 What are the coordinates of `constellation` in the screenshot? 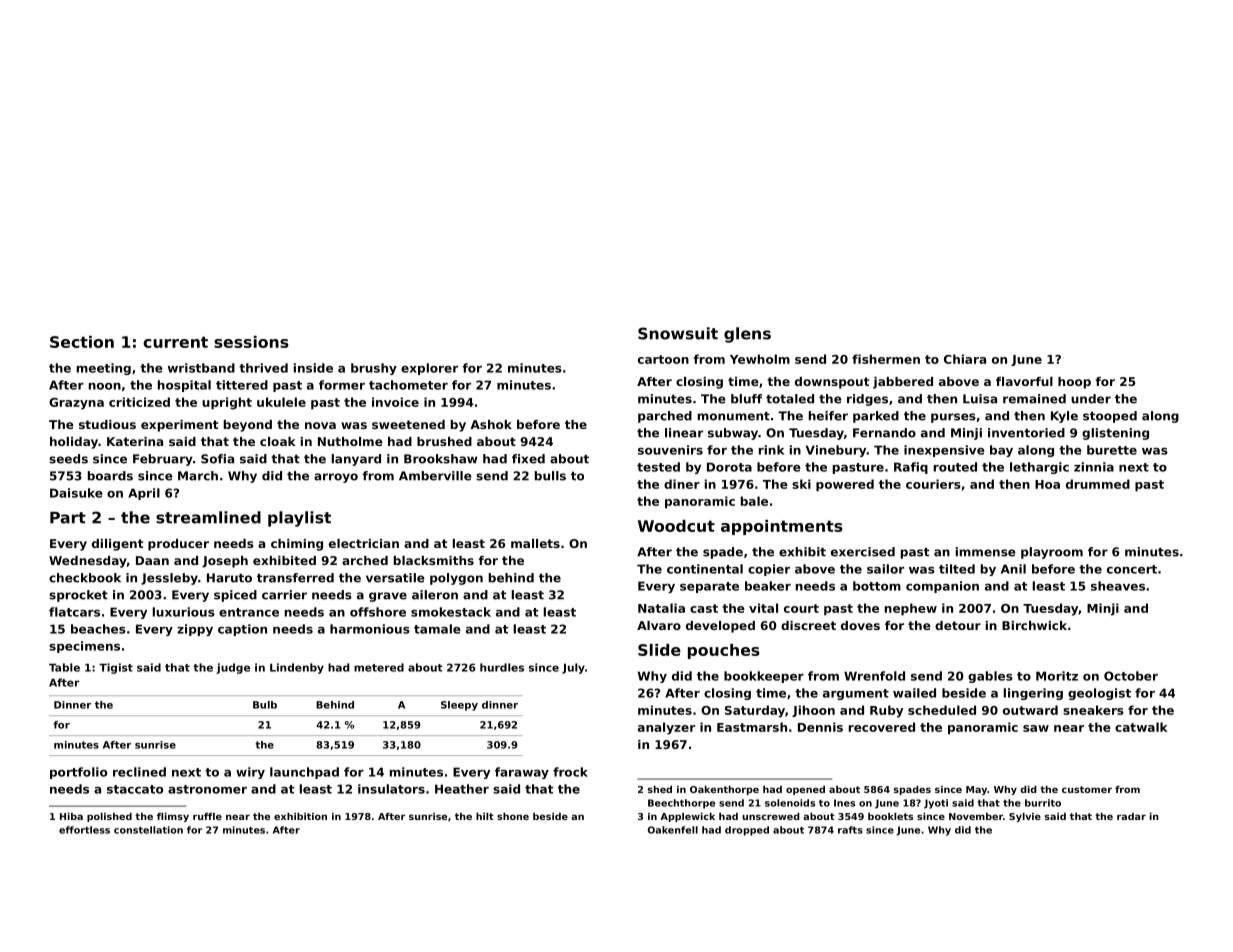 It's located at (148, 830).
